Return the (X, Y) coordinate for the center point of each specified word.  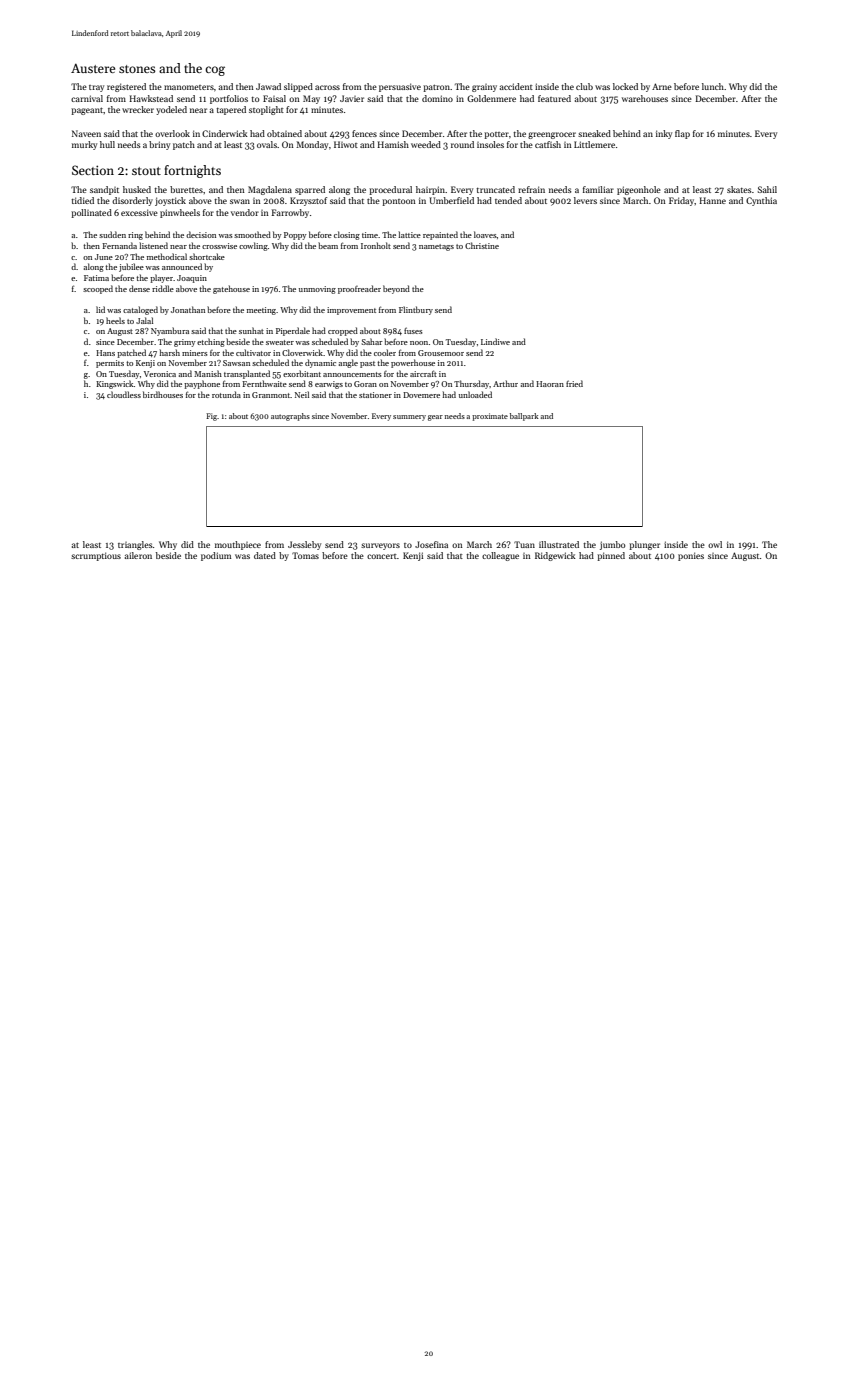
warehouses (645, 98)
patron (436, 88)
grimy (185, 343)
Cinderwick (225, 133)
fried (574, 383)
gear (435, 418)
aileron (138, 555)
